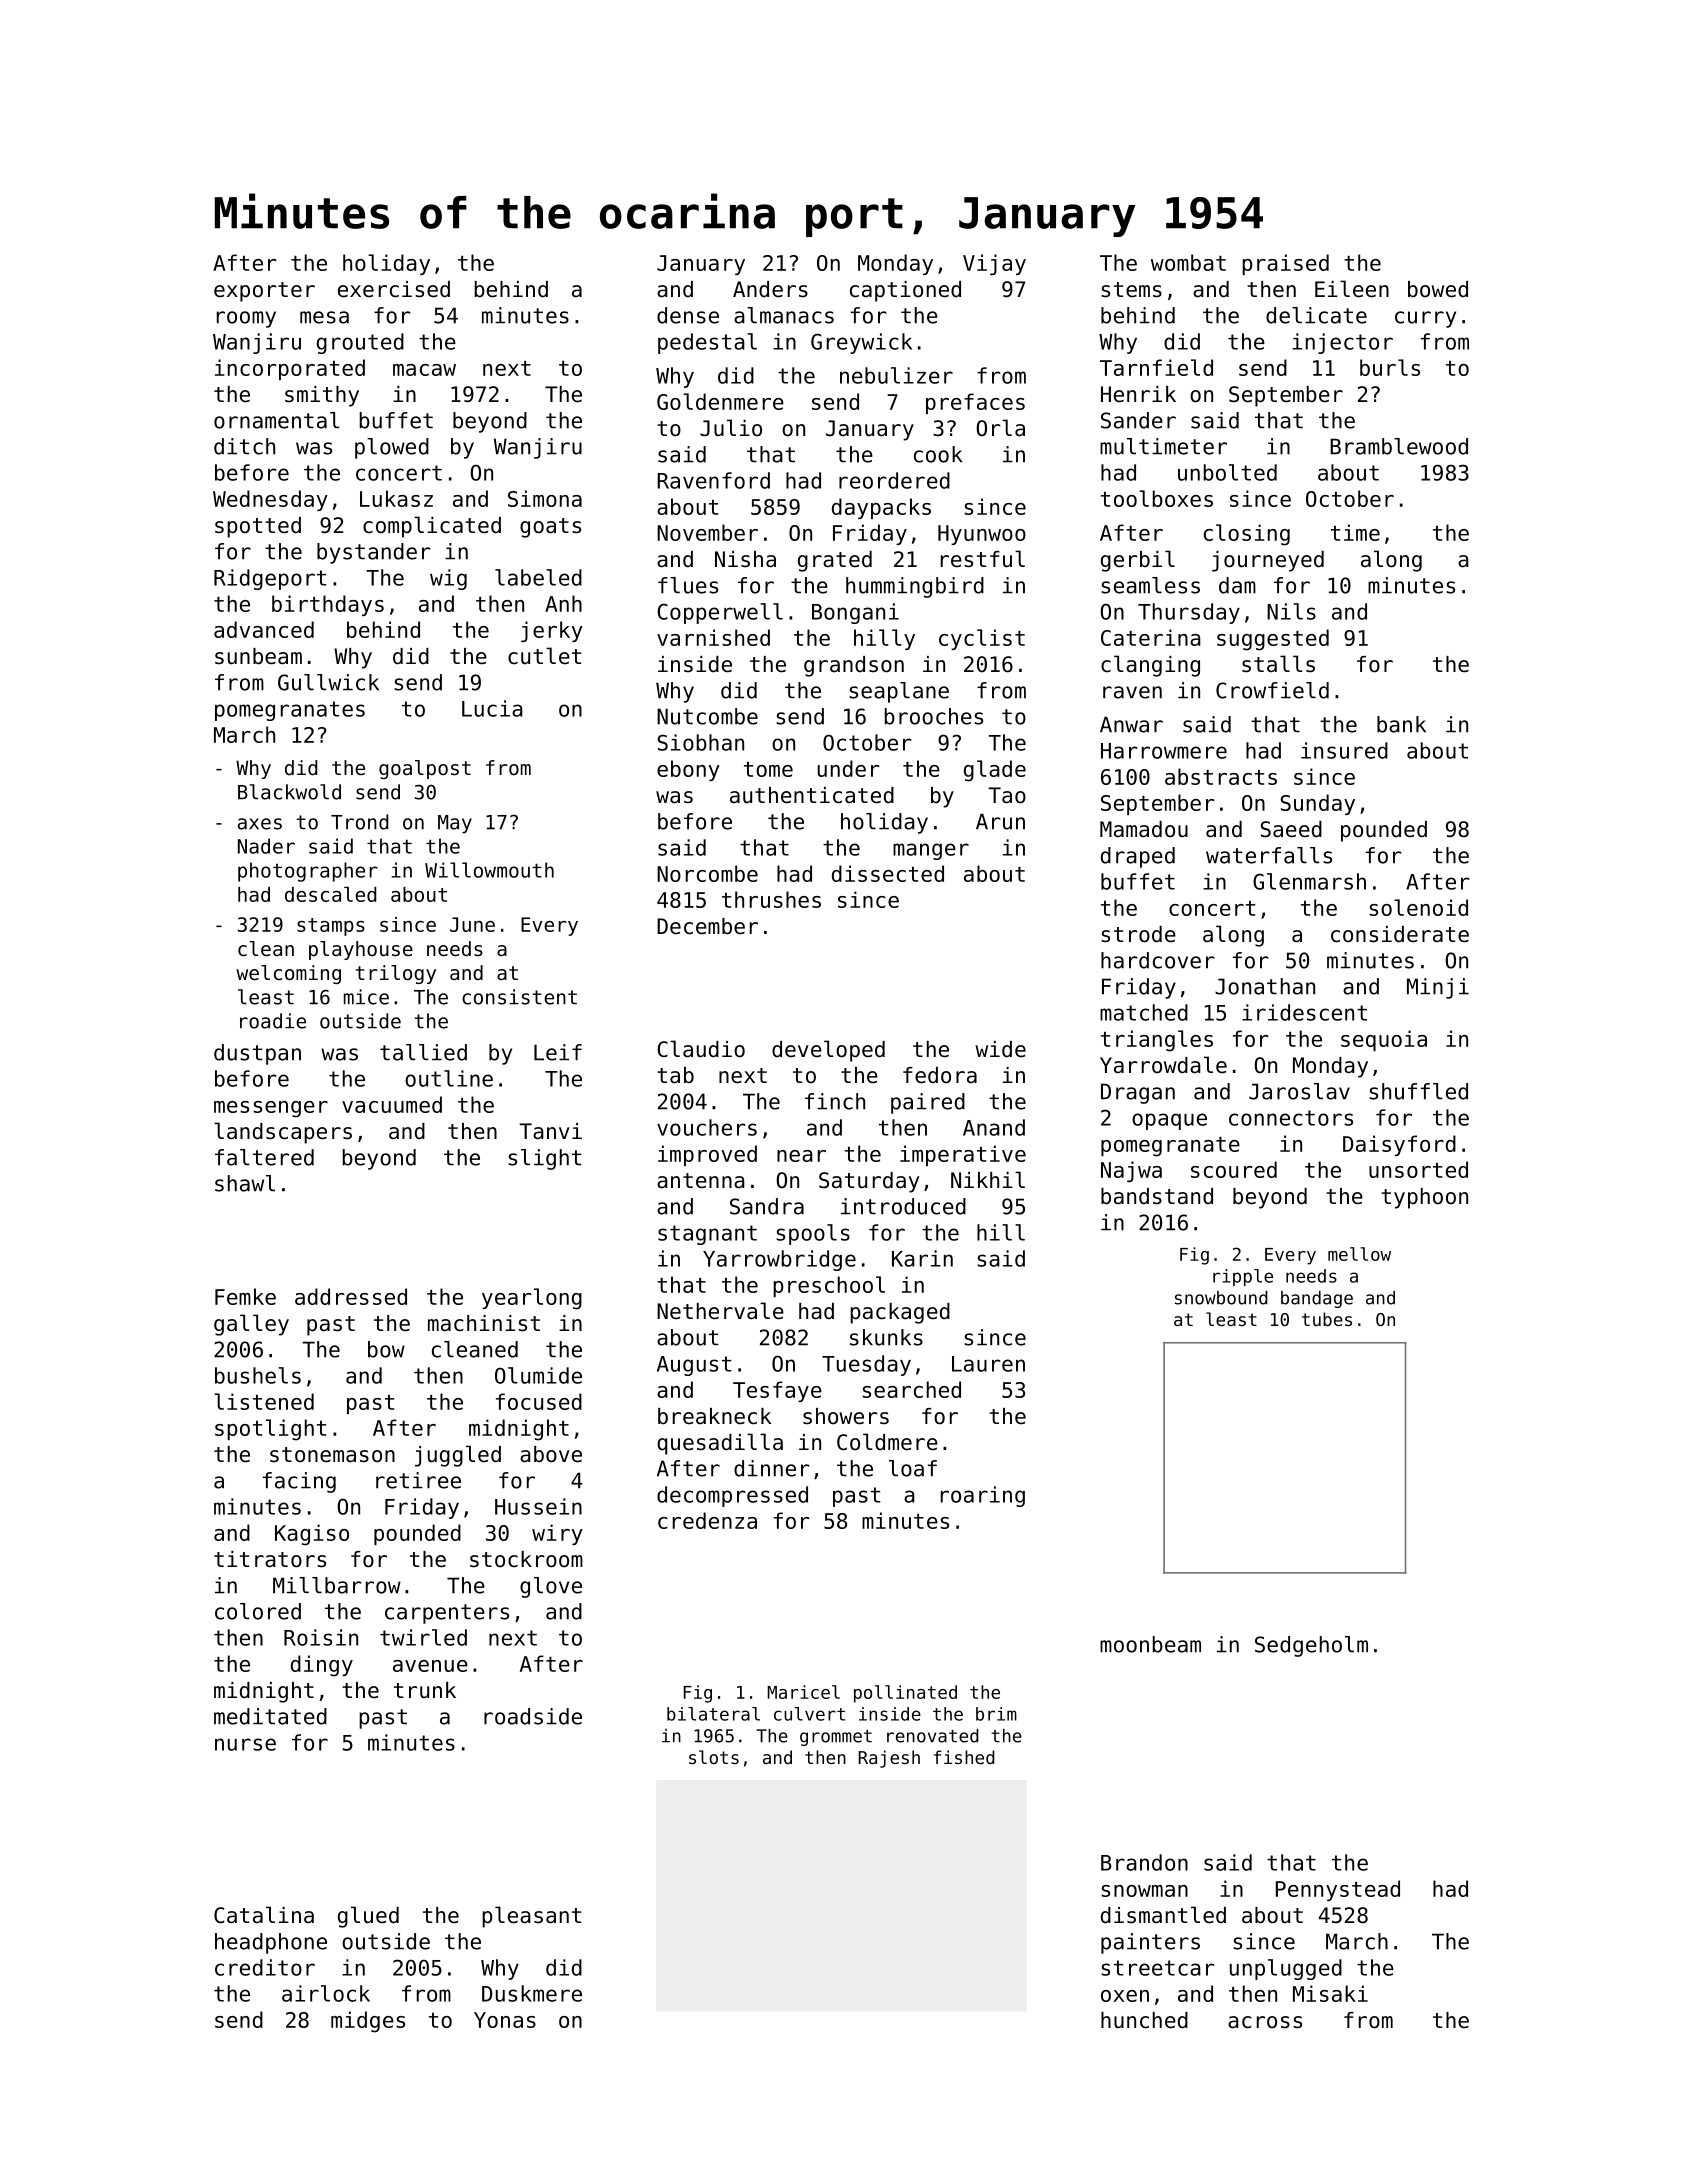  Describe the element at coordinates (1352, 289) in the screenshot. I see `Eileen` at that location.
